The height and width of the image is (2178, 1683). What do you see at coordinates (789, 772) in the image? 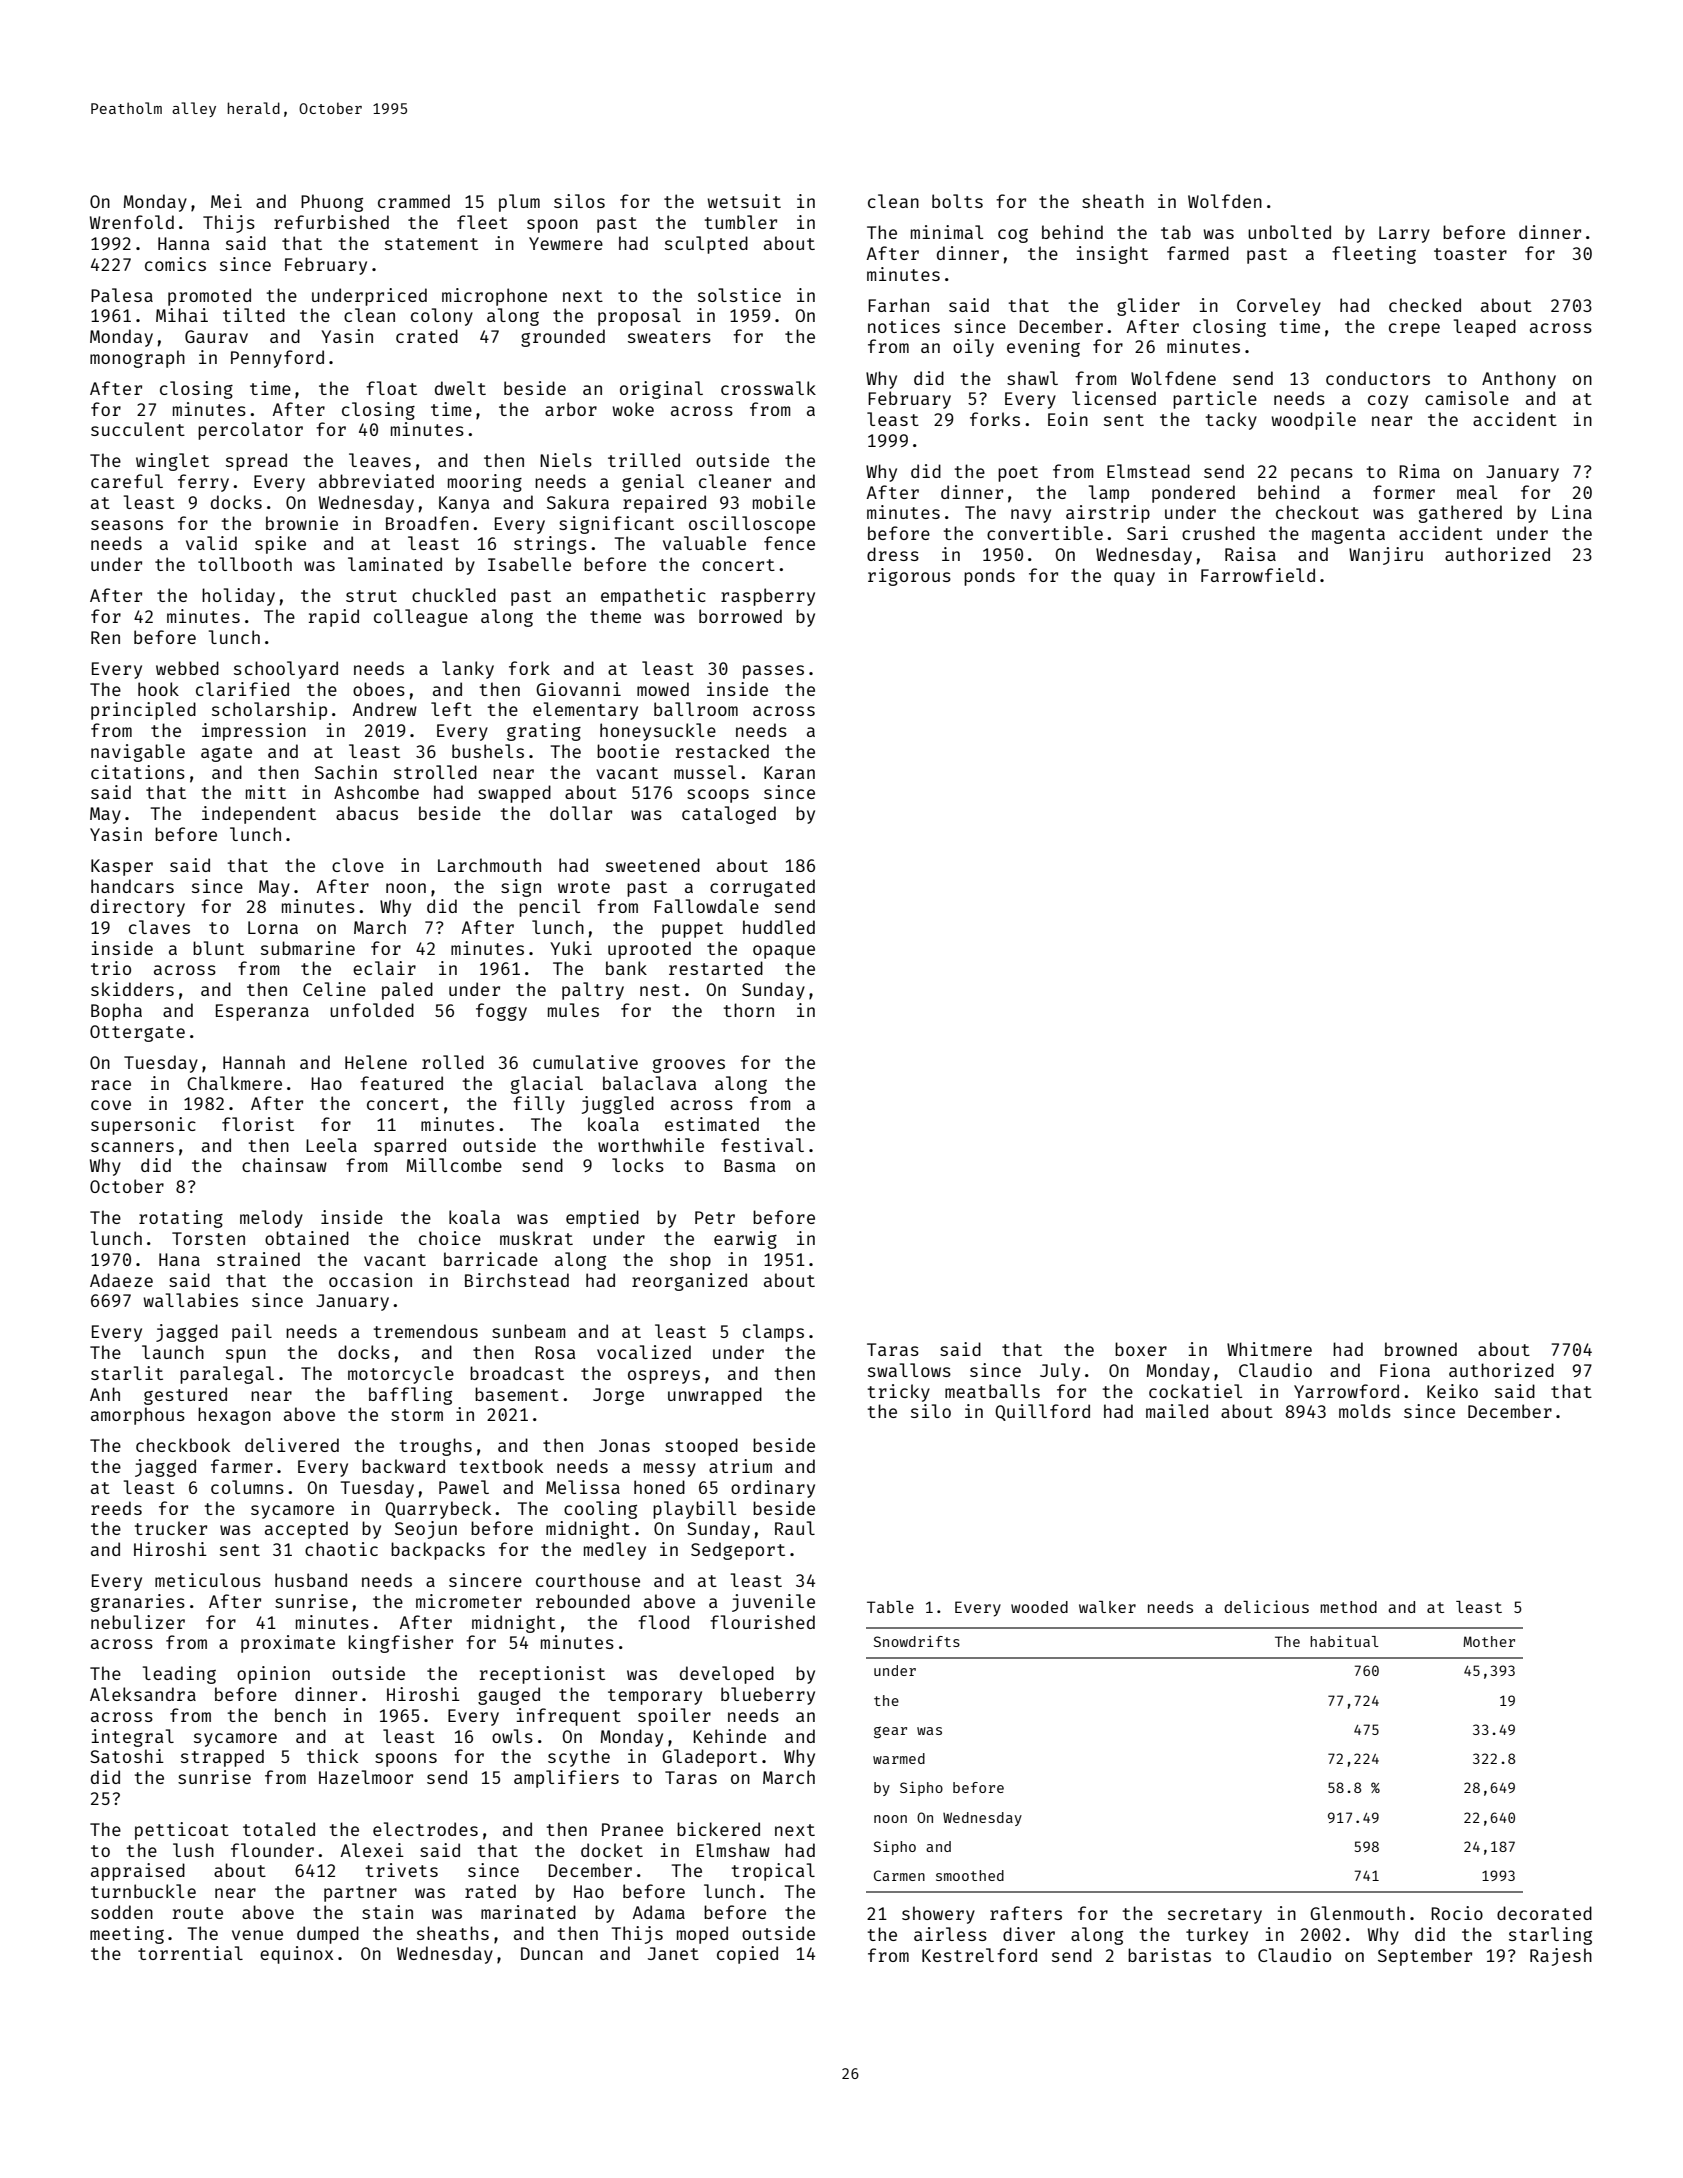
I see `Karan` at bounding box center [789, 772].
